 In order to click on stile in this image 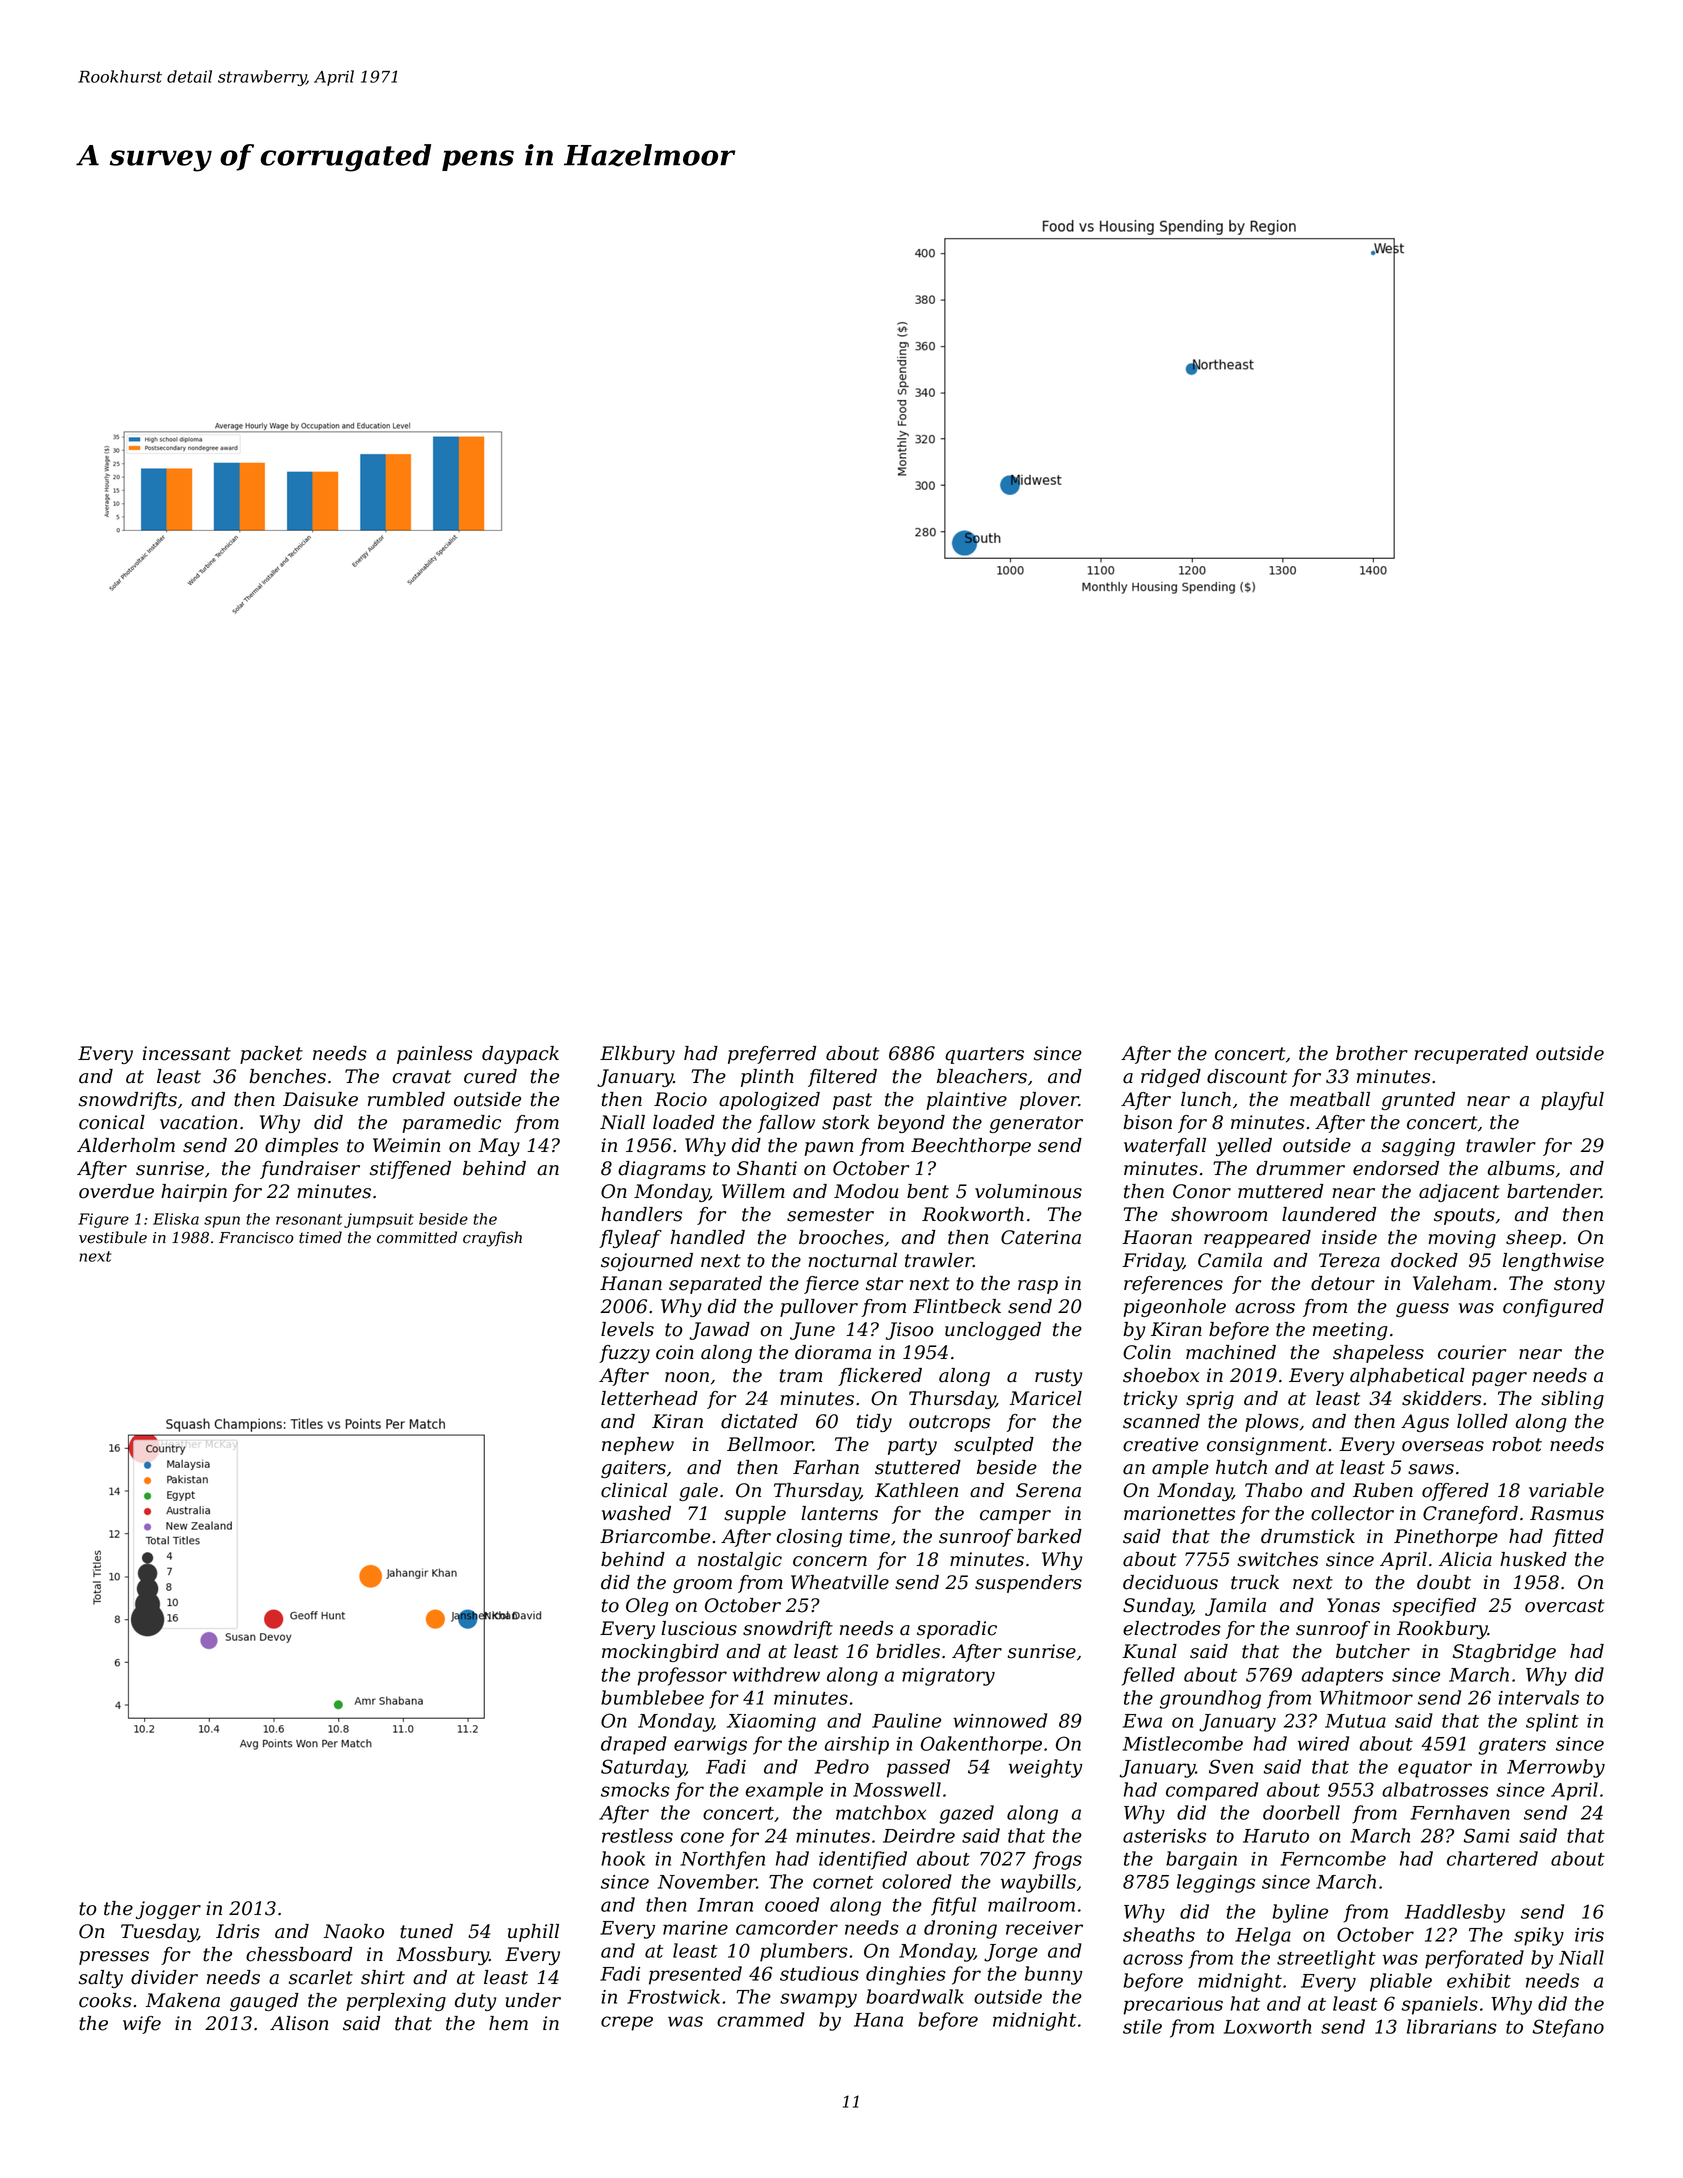, I will do `click(1142, 2026)`.
